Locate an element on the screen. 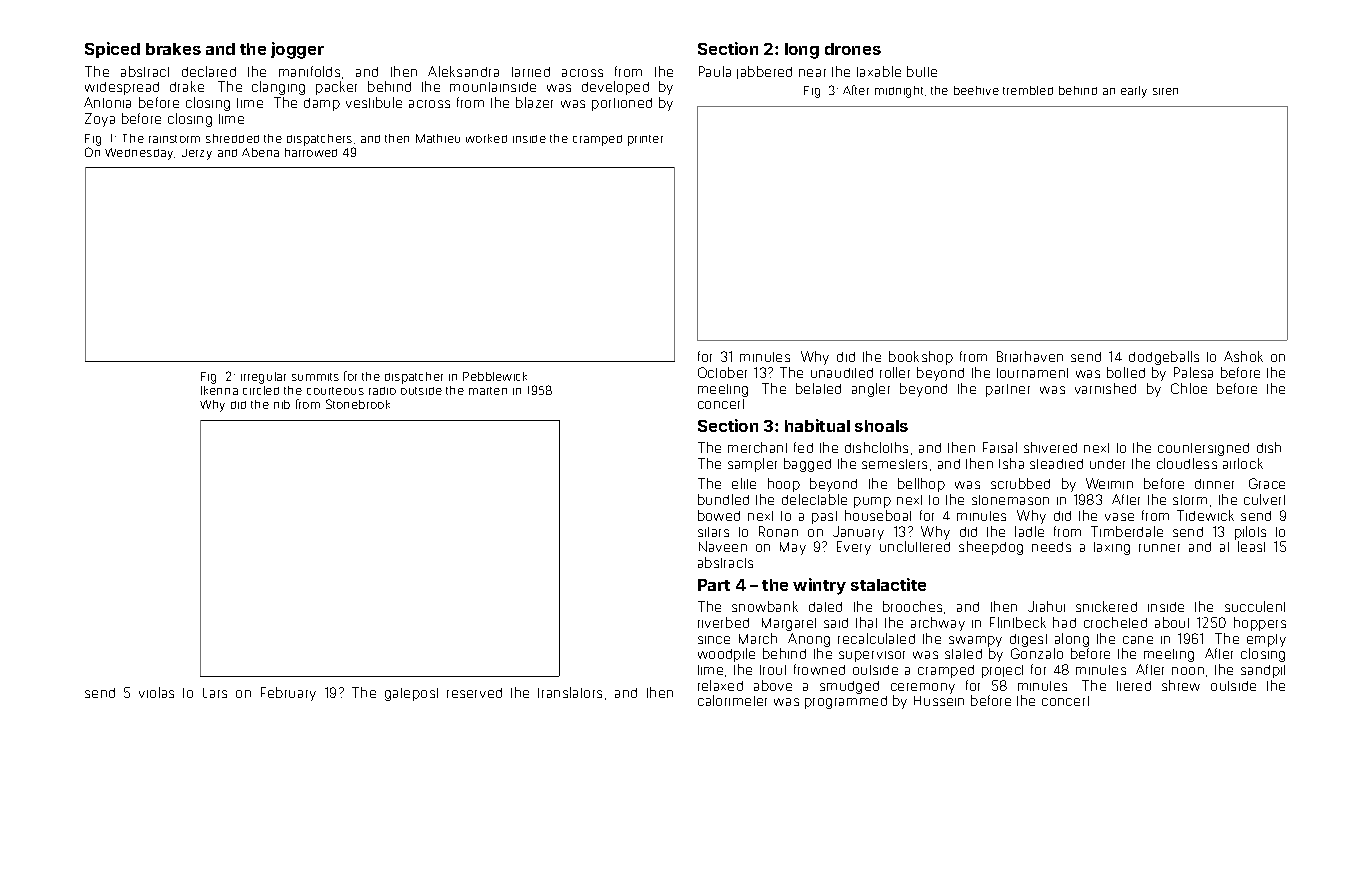 This screenshot has width=1372, height=887. Ikenna is located at coordinates (219, 390).
